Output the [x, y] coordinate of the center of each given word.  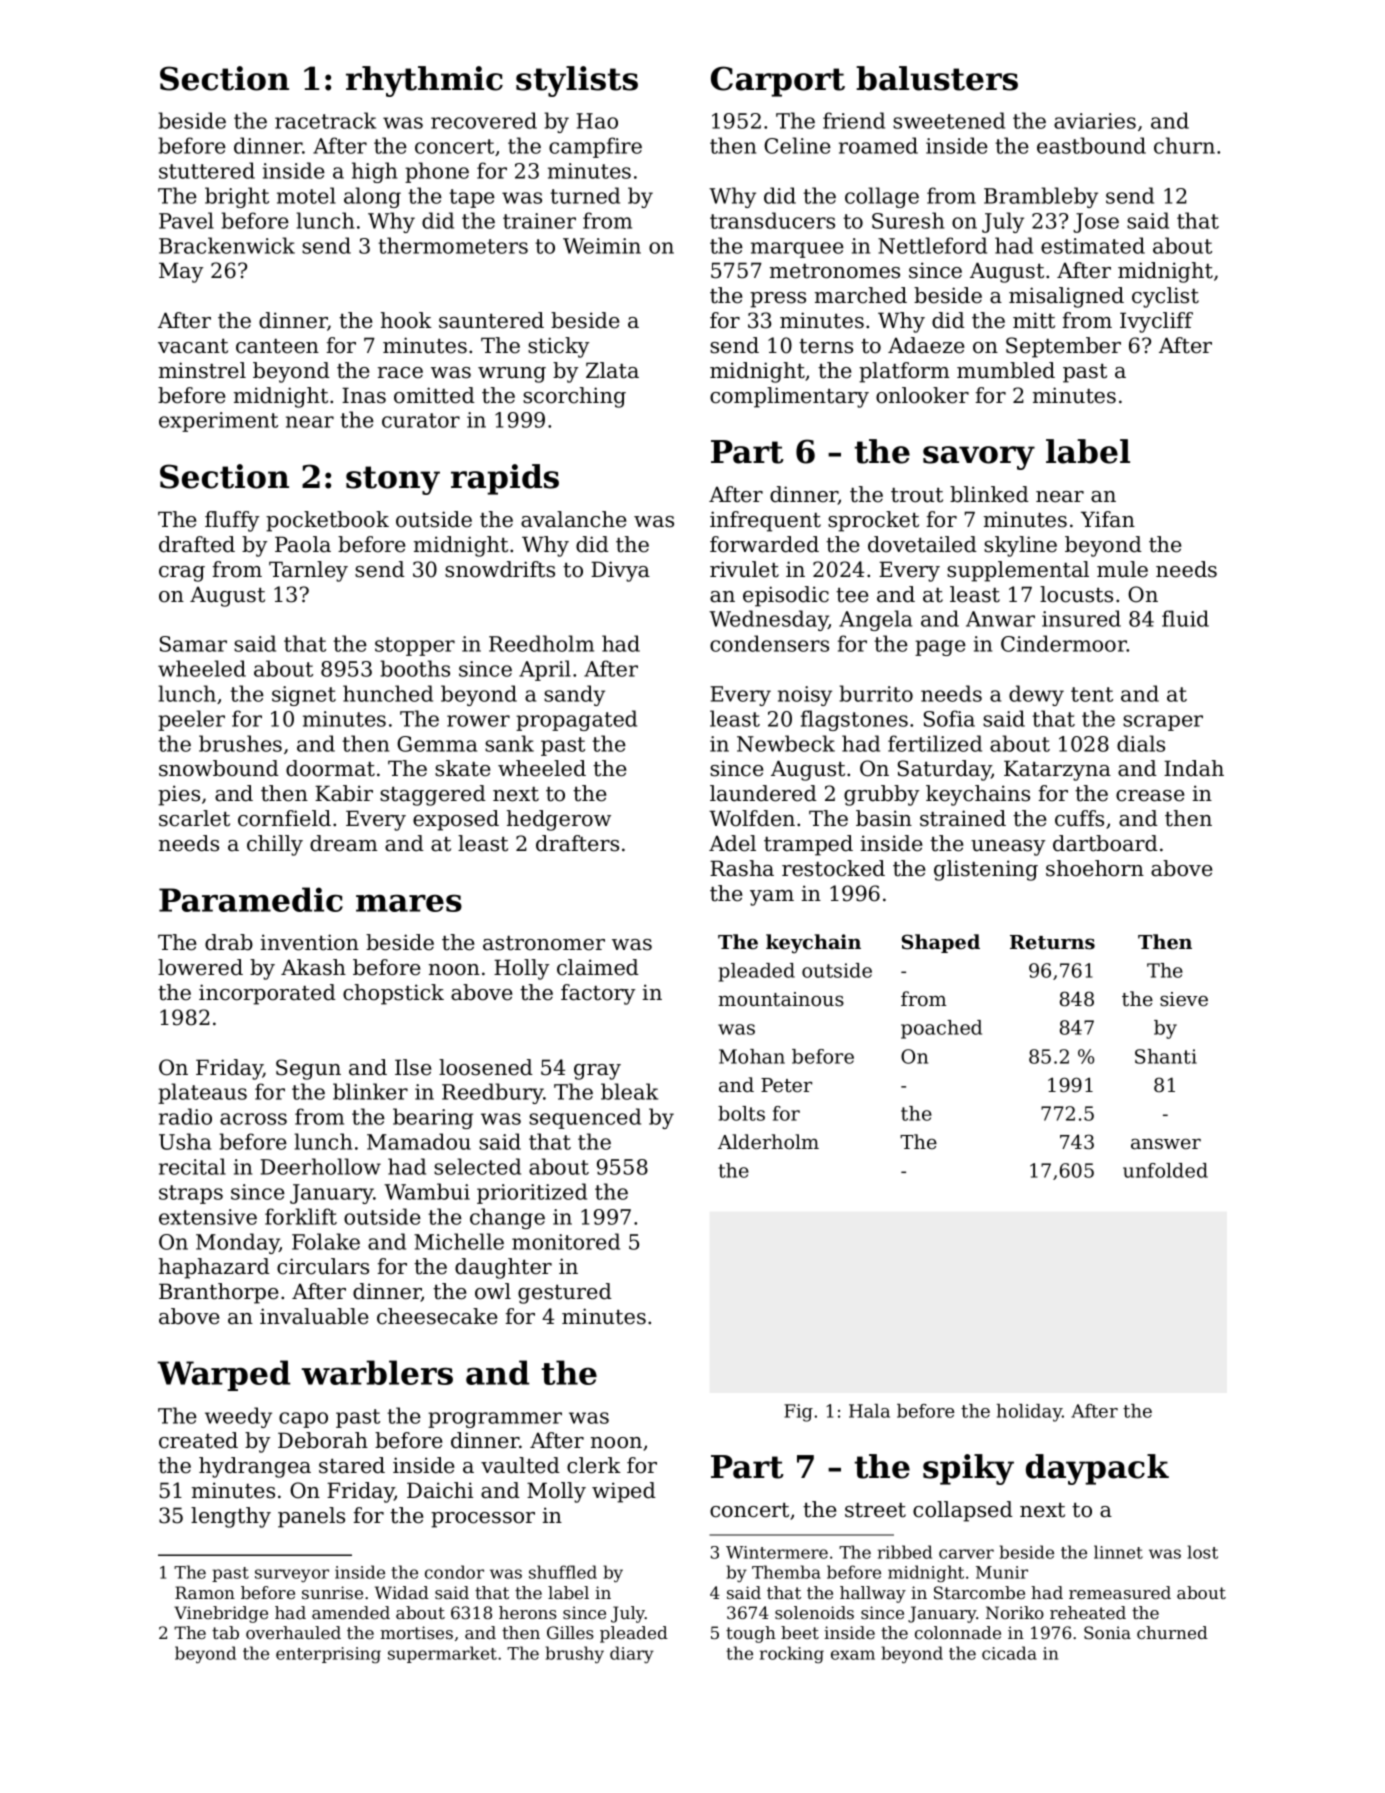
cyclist [1165, 297]
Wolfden [752, 818]
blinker [370, 1091]
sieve [1184, 999]
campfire [595, 147]
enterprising [328, 1655]
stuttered [207, 170]
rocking [792, 1655]
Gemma [437, 744]
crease [1150, 796]
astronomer [544, 943]
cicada [1009, 1653]
